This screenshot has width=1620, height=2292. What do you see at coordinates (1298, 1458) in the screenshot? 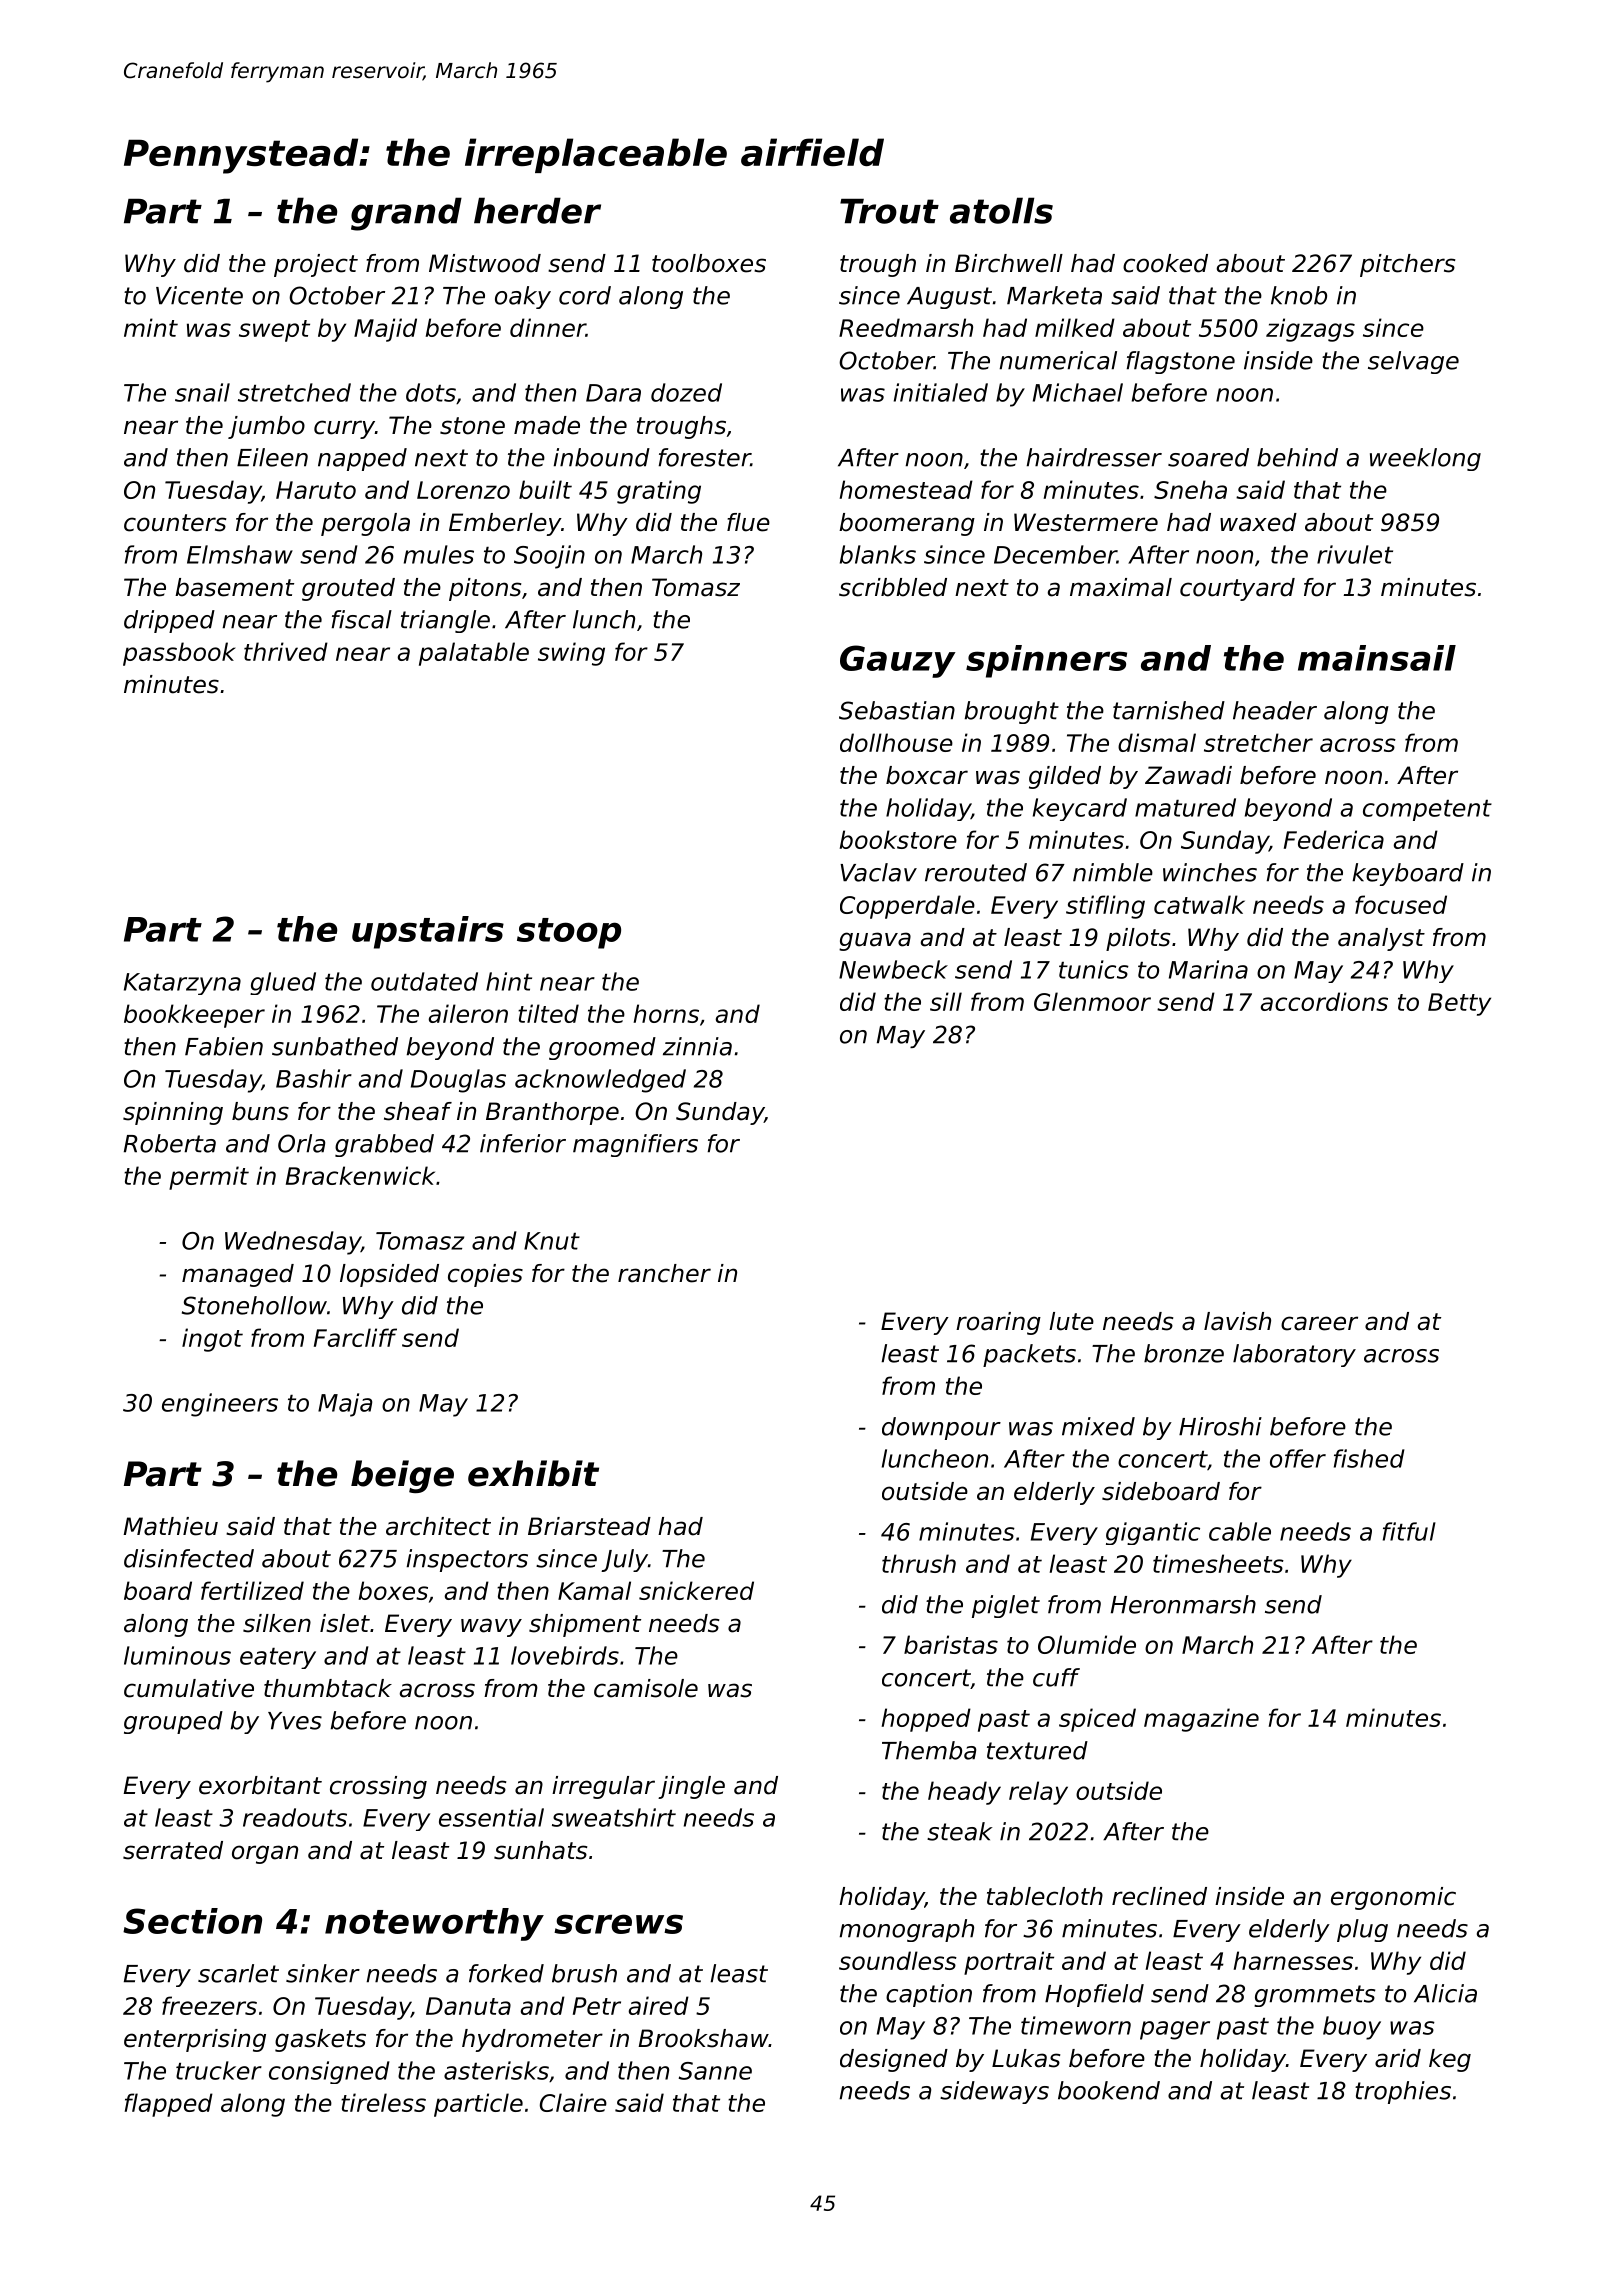
I see `offer` at bounding box center [1298, 1458].
